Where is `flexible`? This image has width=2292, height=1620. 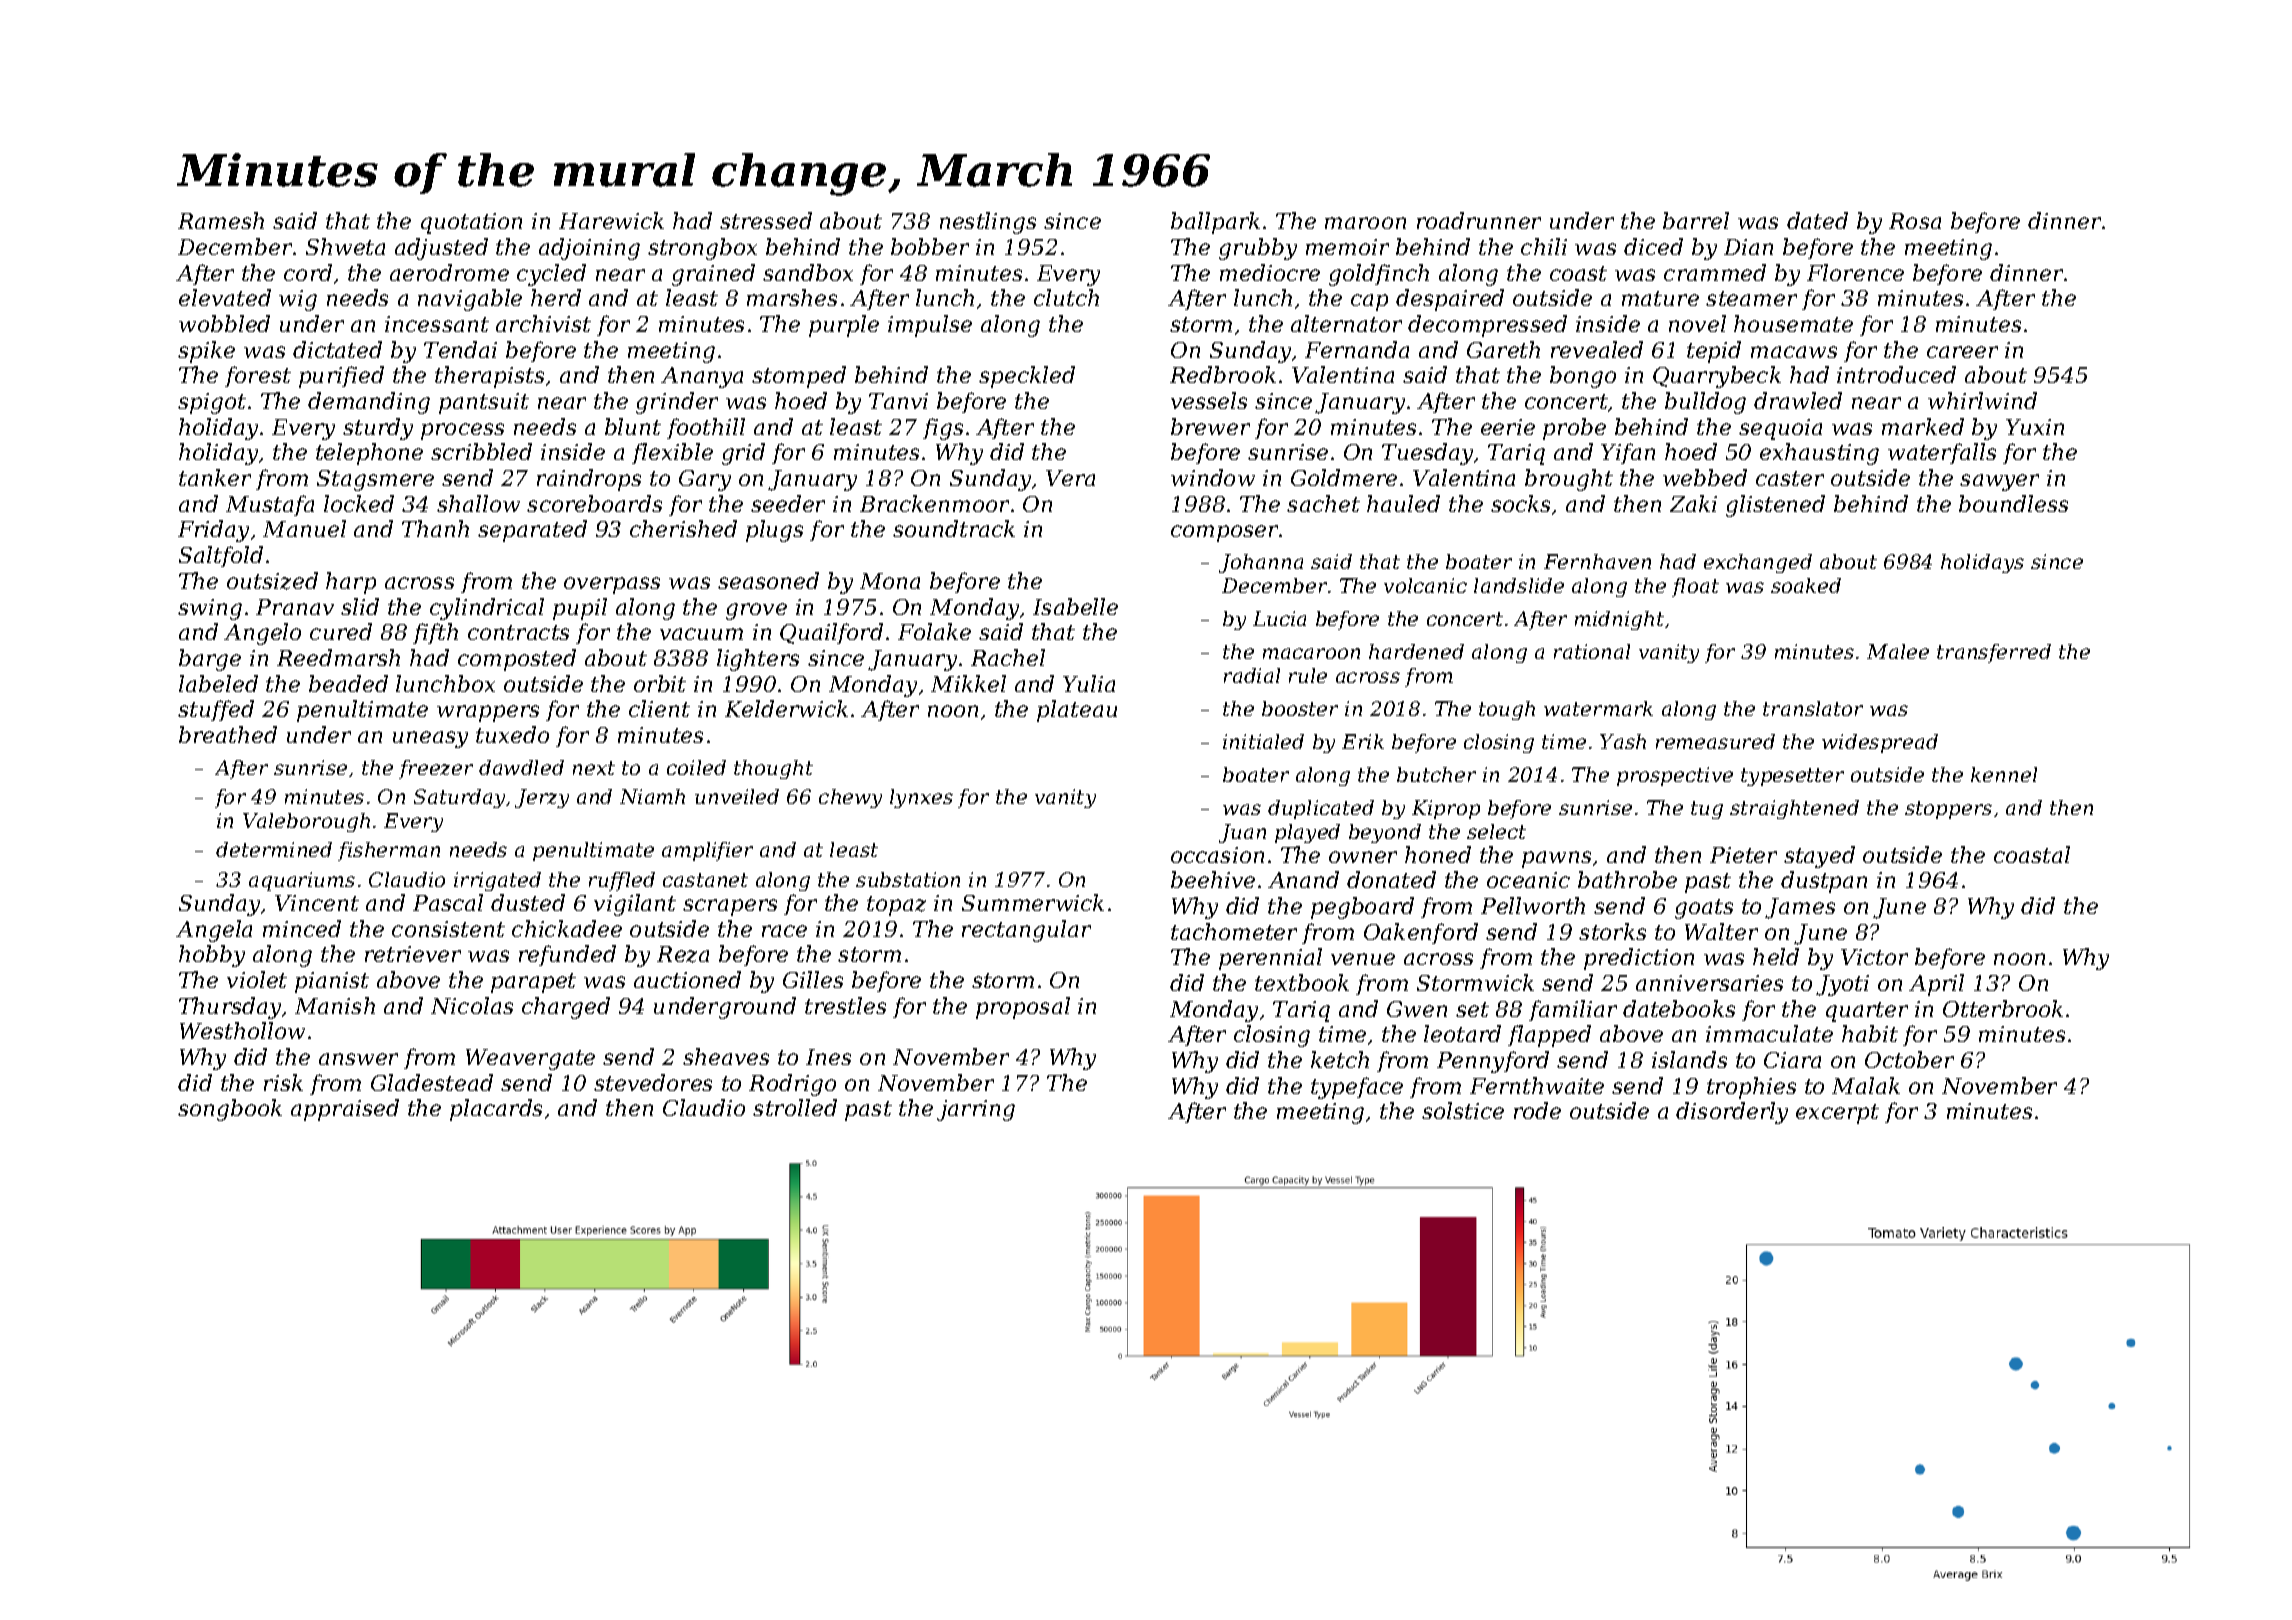 flexible is located at coordinates (672, 453).
